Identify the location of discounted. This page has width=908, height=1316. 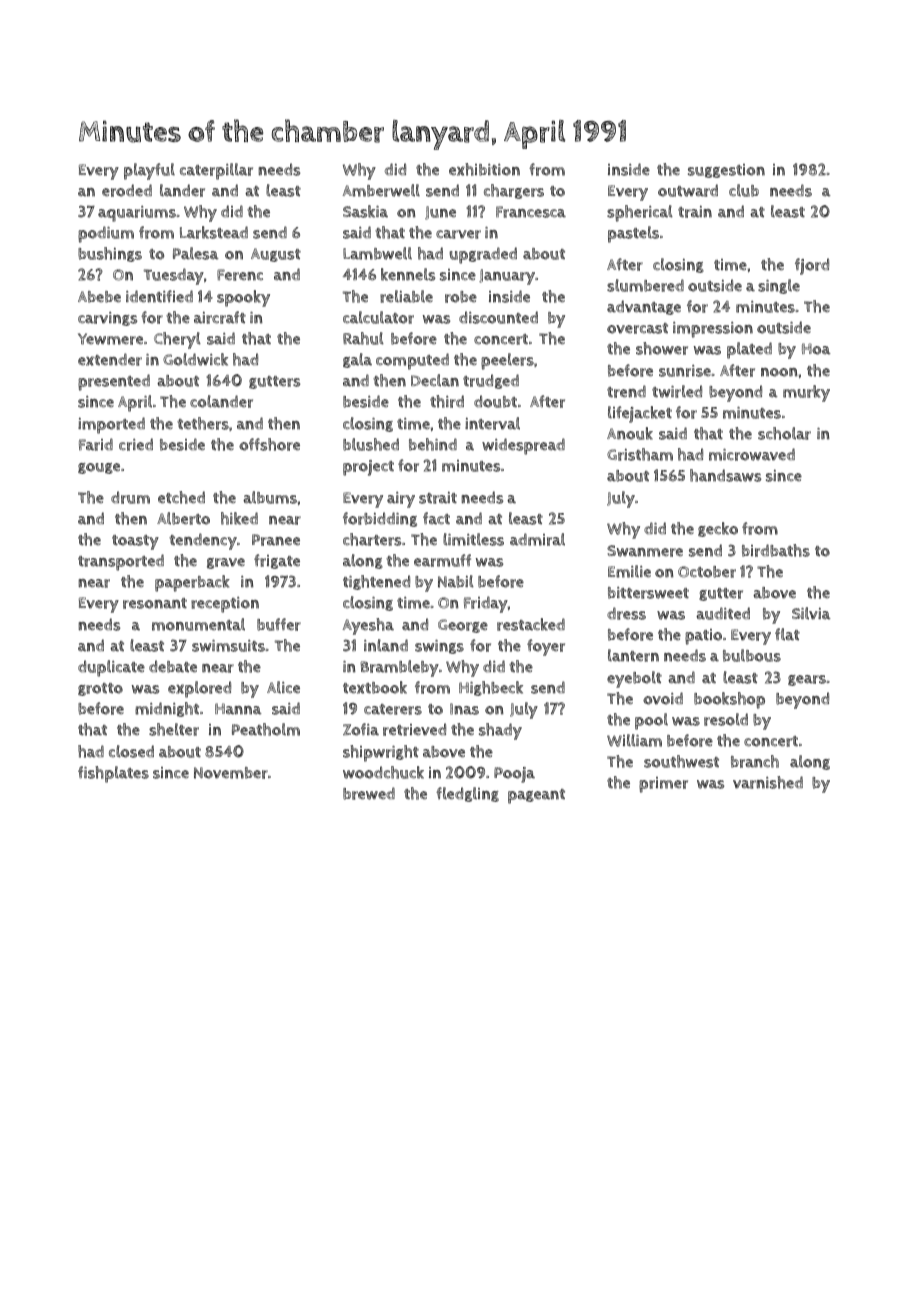
(498, 317).
